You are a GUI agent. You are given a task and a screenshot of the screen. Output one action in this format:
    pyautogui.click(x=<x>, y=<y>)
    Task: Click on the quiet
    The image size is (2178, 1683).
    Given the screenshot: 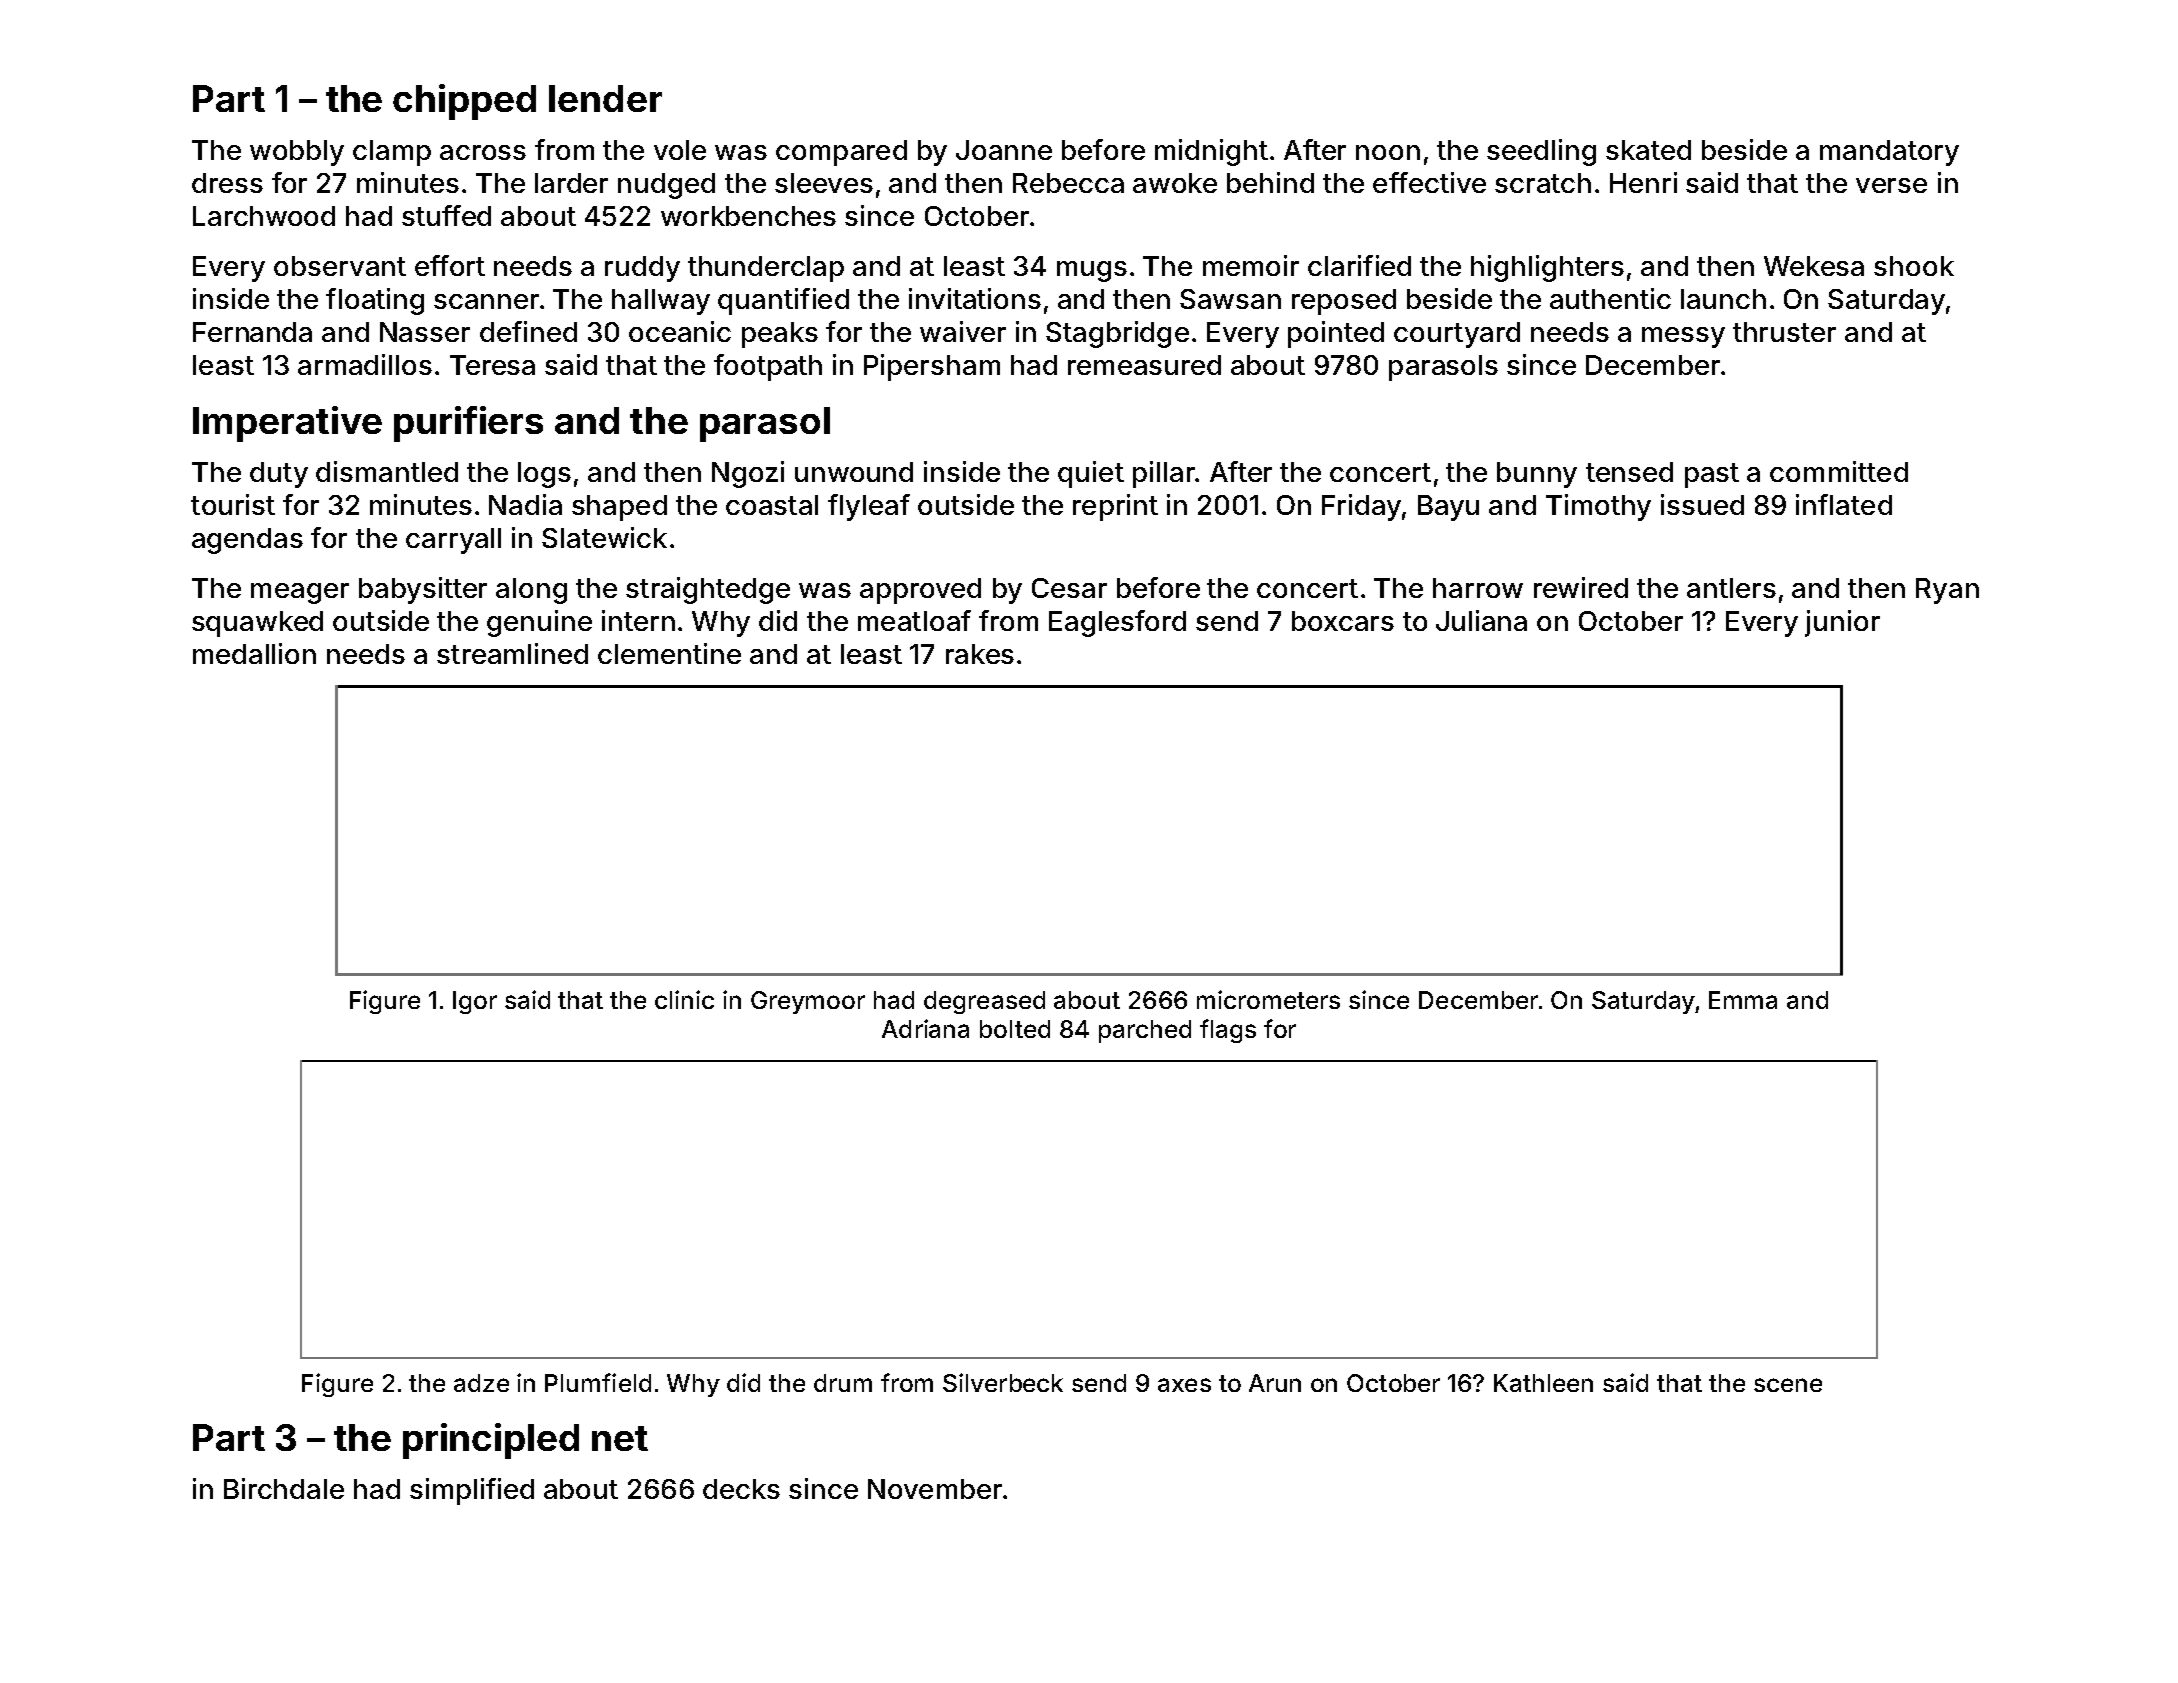 What is the action you would take?
    pyautogui.click(x=1091, y=474)
